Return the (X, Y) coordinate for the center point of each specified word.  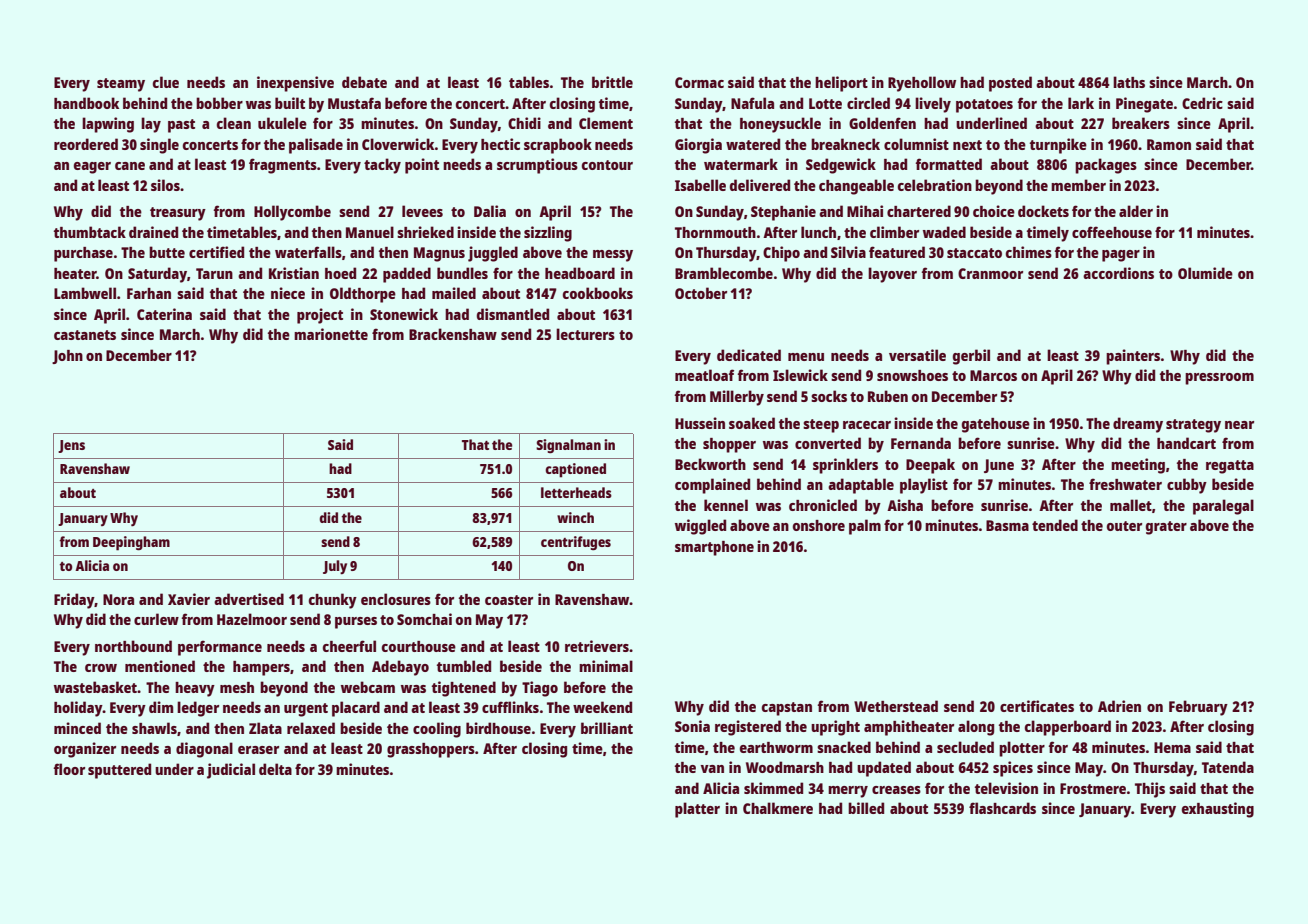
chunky (333, 601)
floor (69, 769)
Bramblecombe (724, 273)
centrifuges (576, 543)
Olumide (1205, 273)
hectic (500, 144)
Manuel (370, 232)
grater (1166, 528)
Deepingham (131, 543)
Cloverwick (398, 144)
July (335, 567)
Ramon (1169, 144)
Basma (1007, 525)
